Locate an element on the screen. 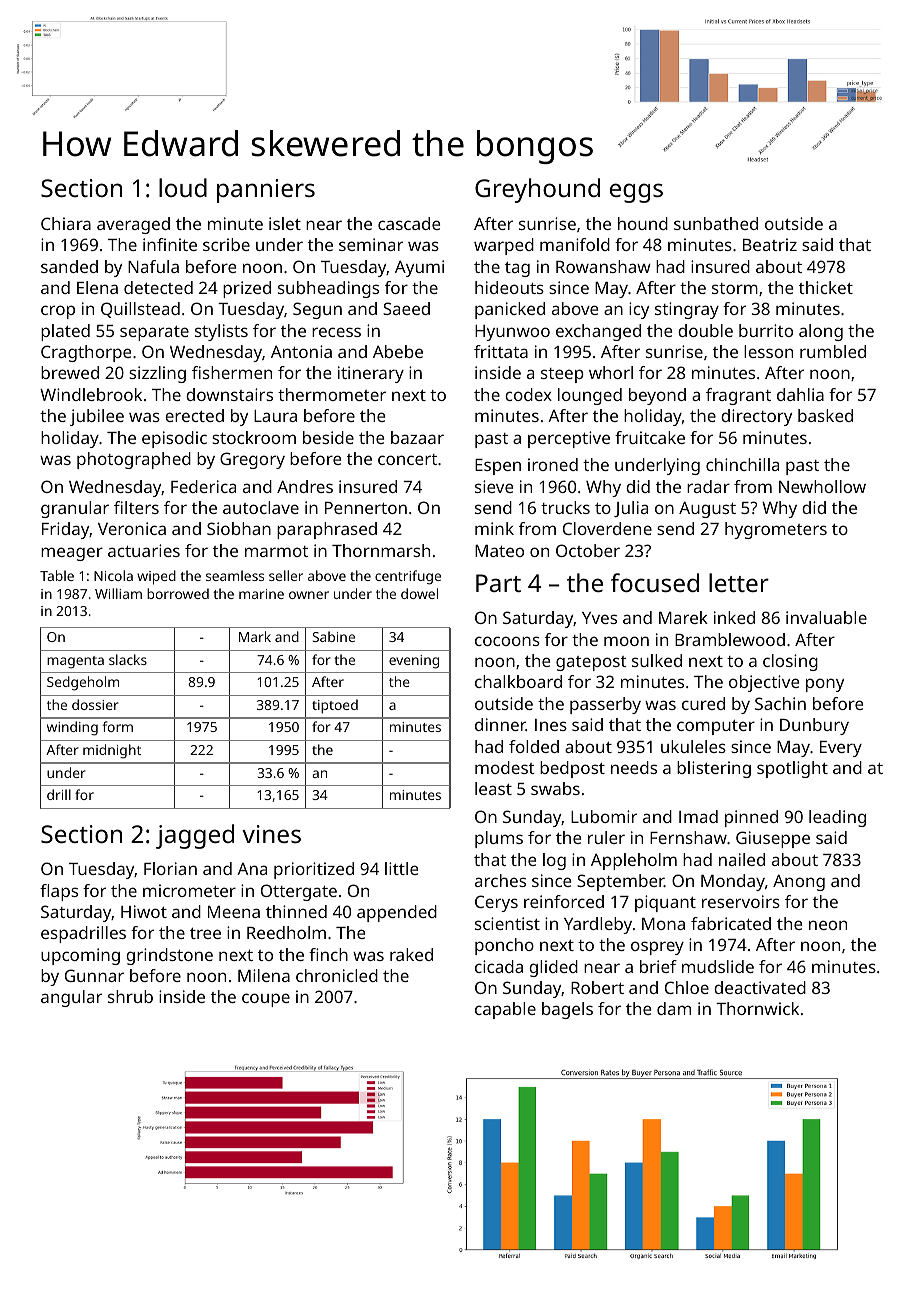 This screenshot has height=1308, width=924. actuaries is located at coordinates (144, 550).
